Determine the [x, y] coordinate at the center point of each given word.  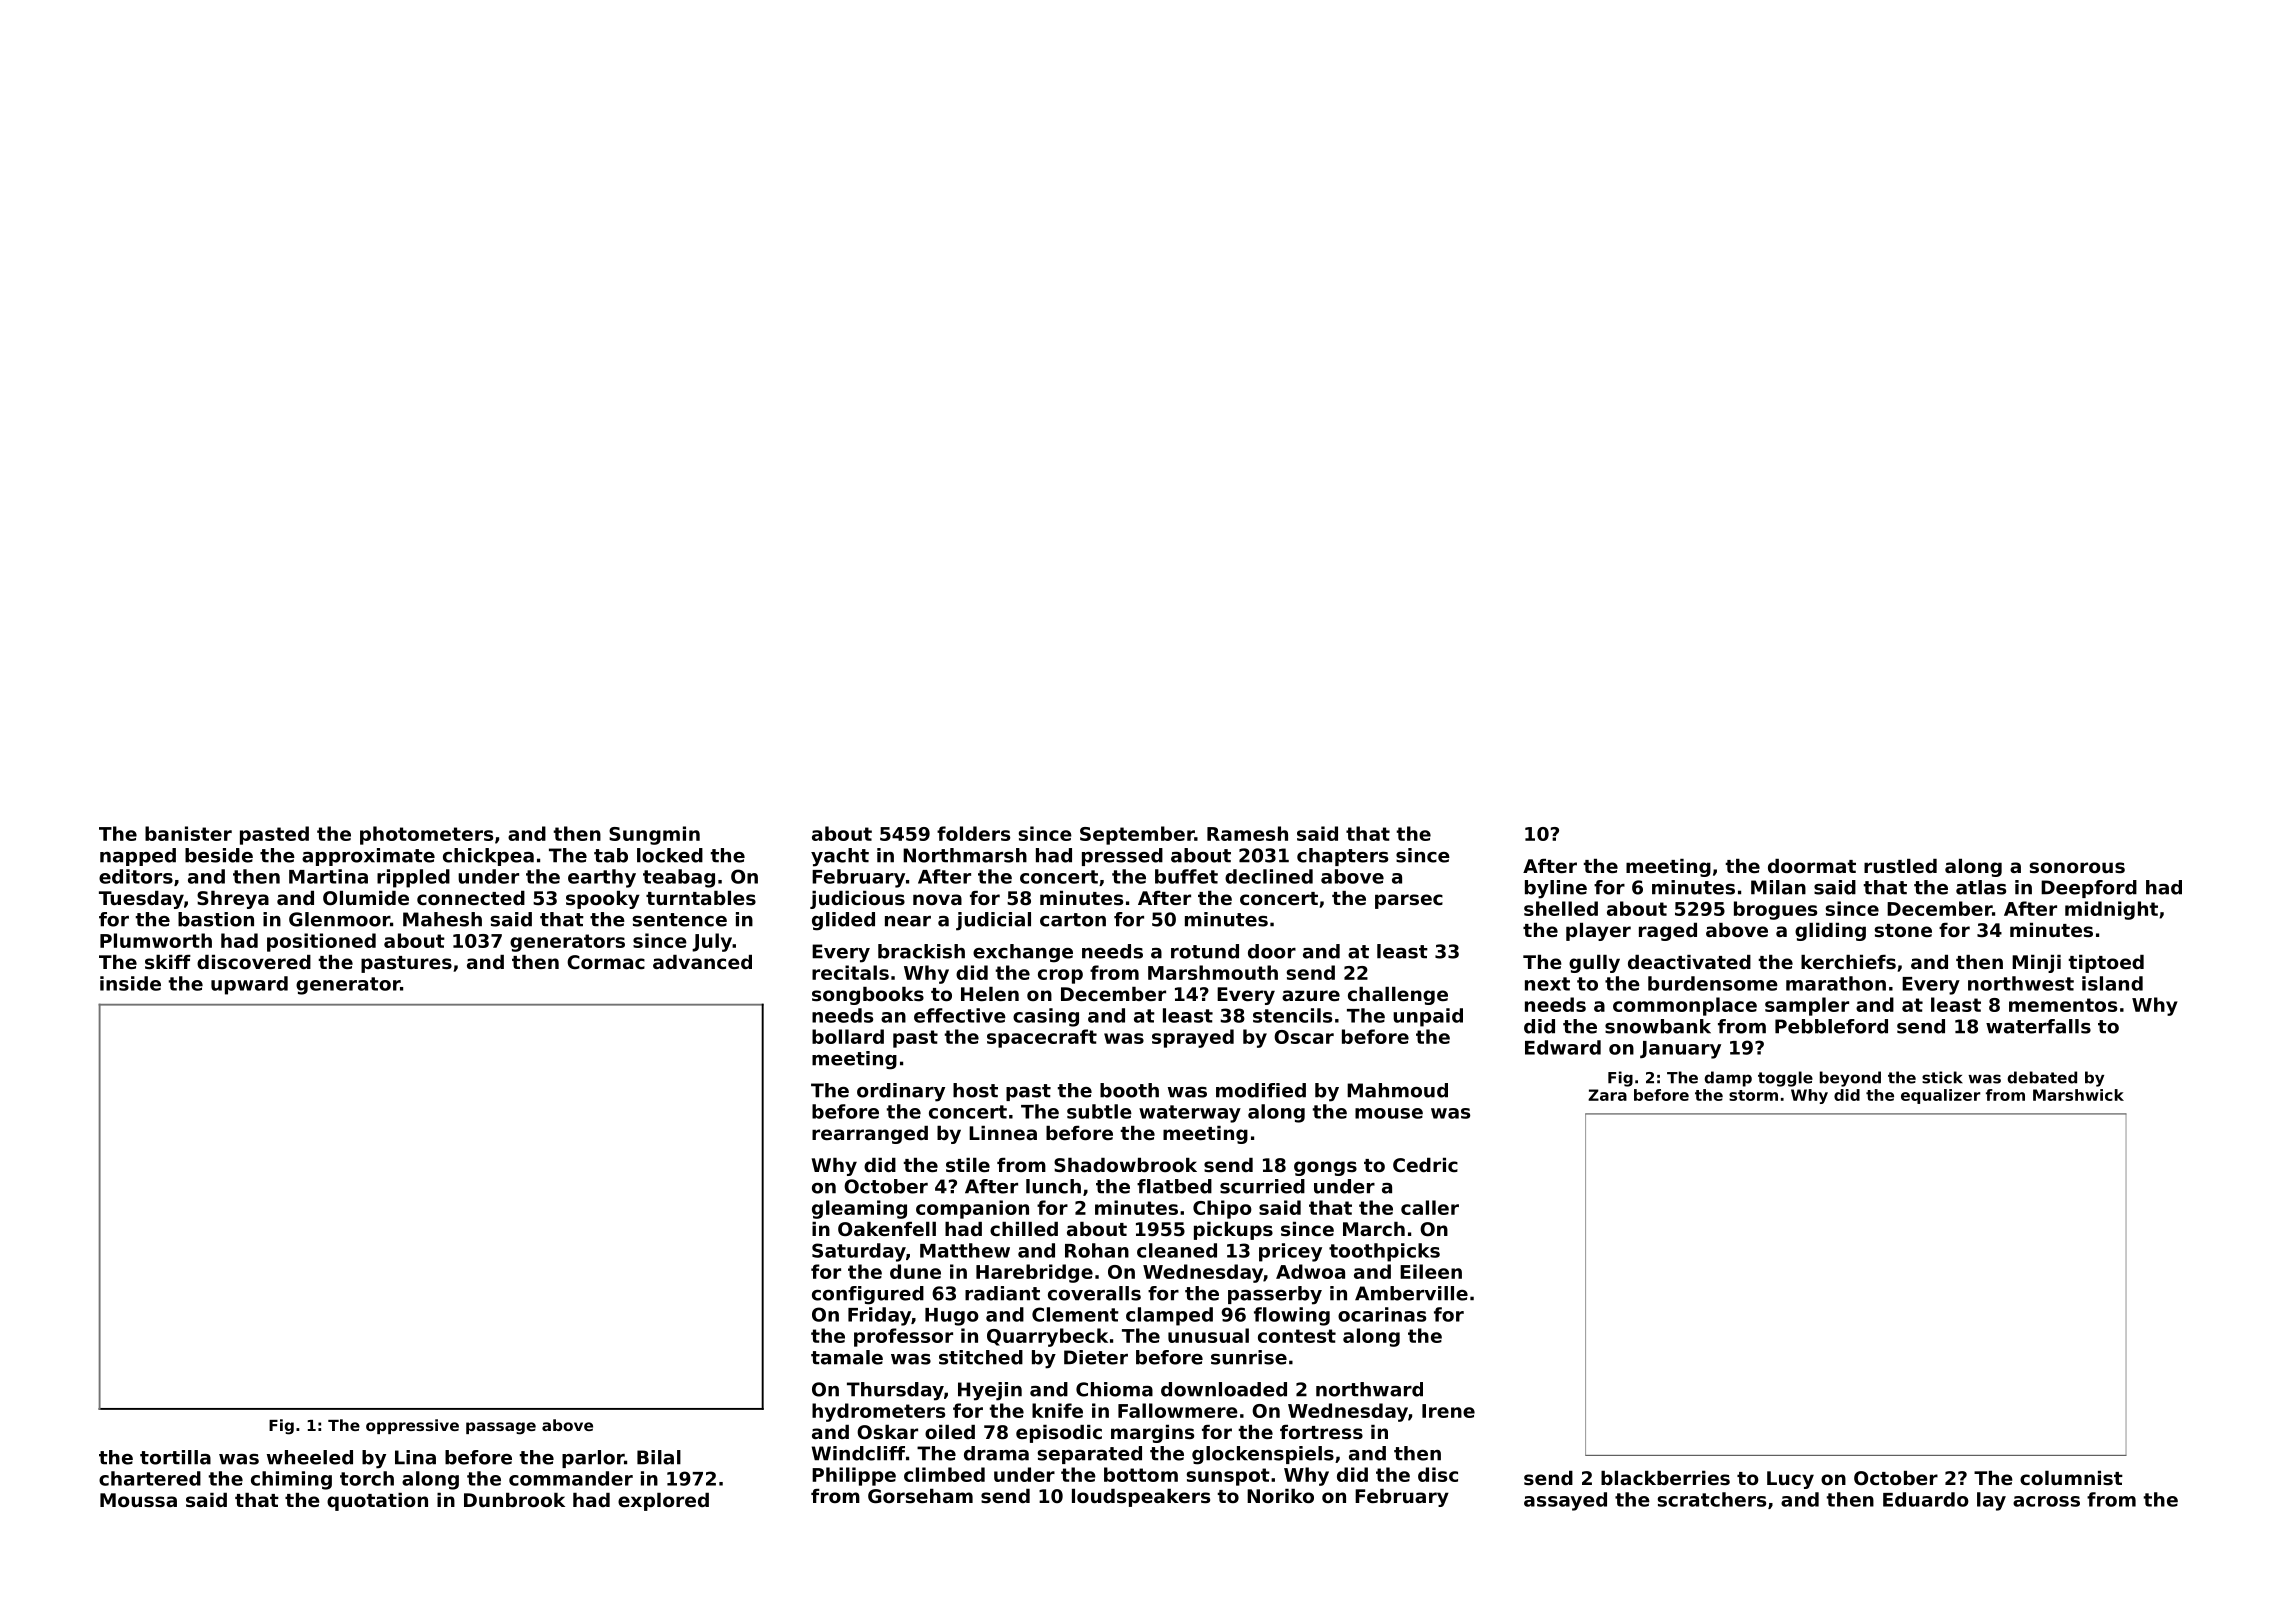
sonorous [2077, 868]
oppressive [412, 1426]
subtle [1099, 1111]
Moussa [138, 1500]
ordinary [901, 1092]
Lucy [1790, 1480]
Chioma [1114, 1389]
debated [2042, 1077]
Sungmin [654, 835]
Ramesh [1247, 833]
